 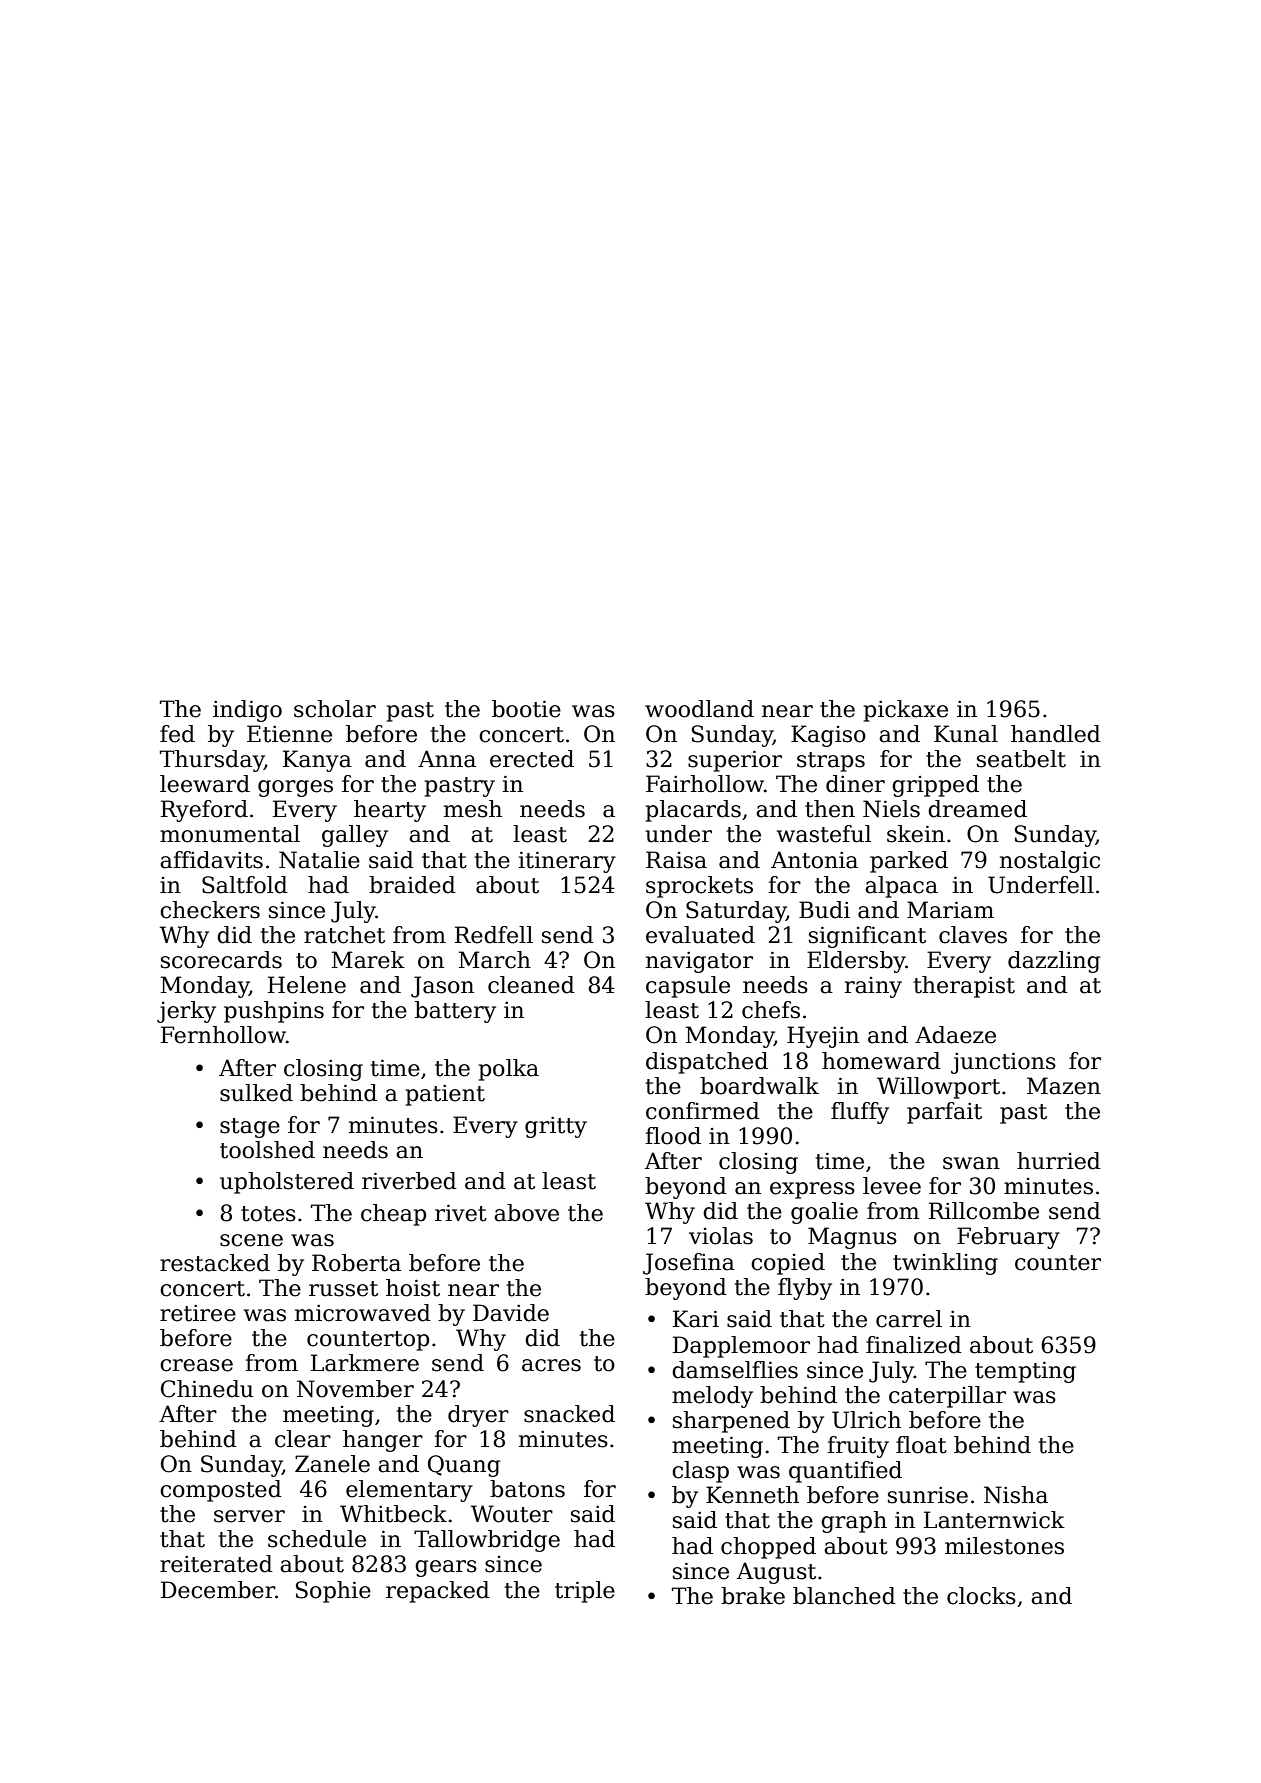 What do you see at coordinates (854, 1522) in the screenshot?
I see `graph` at bounding box center [854, 1522].
